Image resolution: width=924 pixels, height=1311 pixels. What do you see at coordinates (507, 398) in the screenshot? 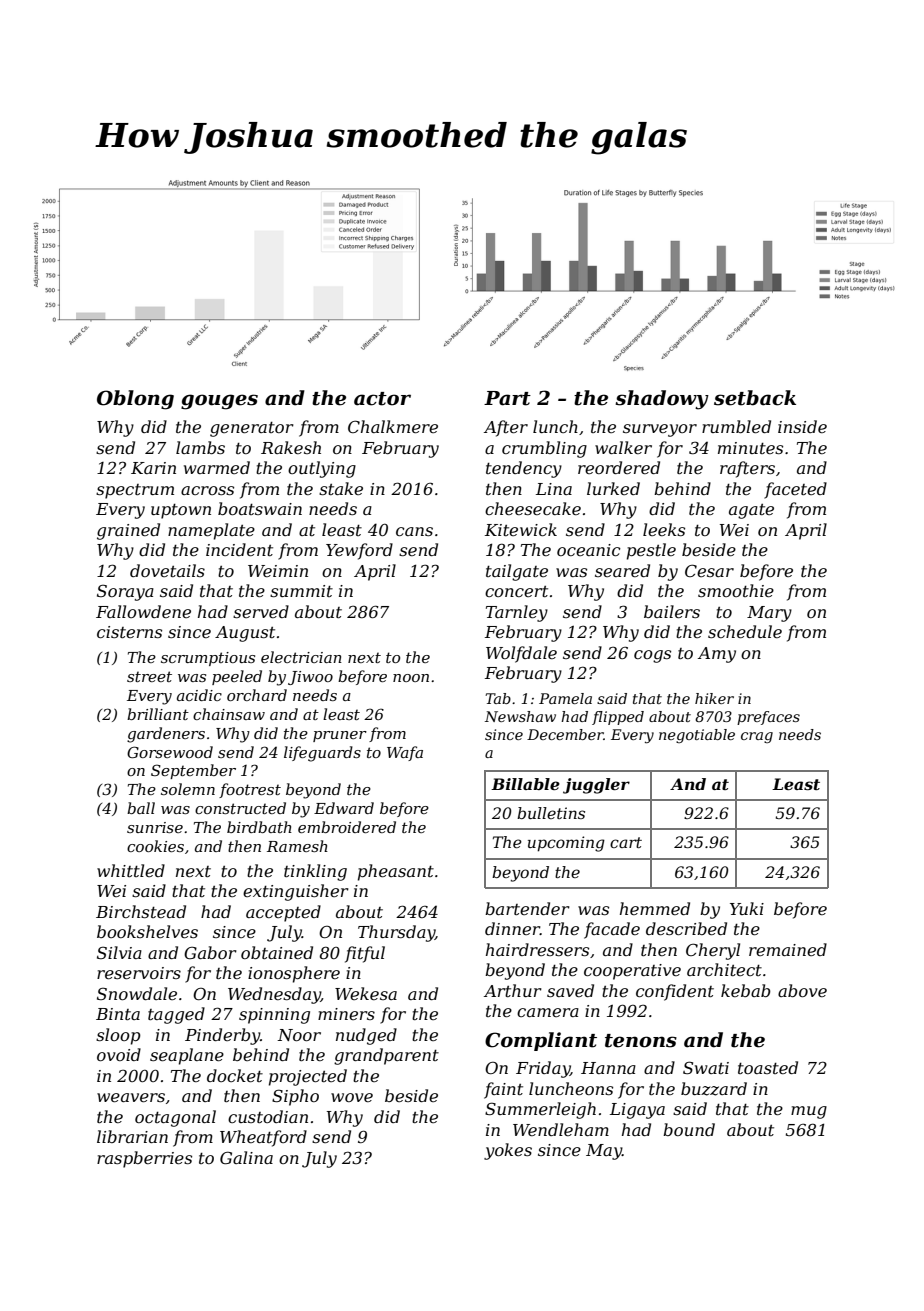
I see `Part` at bounding box center [507, 398].
